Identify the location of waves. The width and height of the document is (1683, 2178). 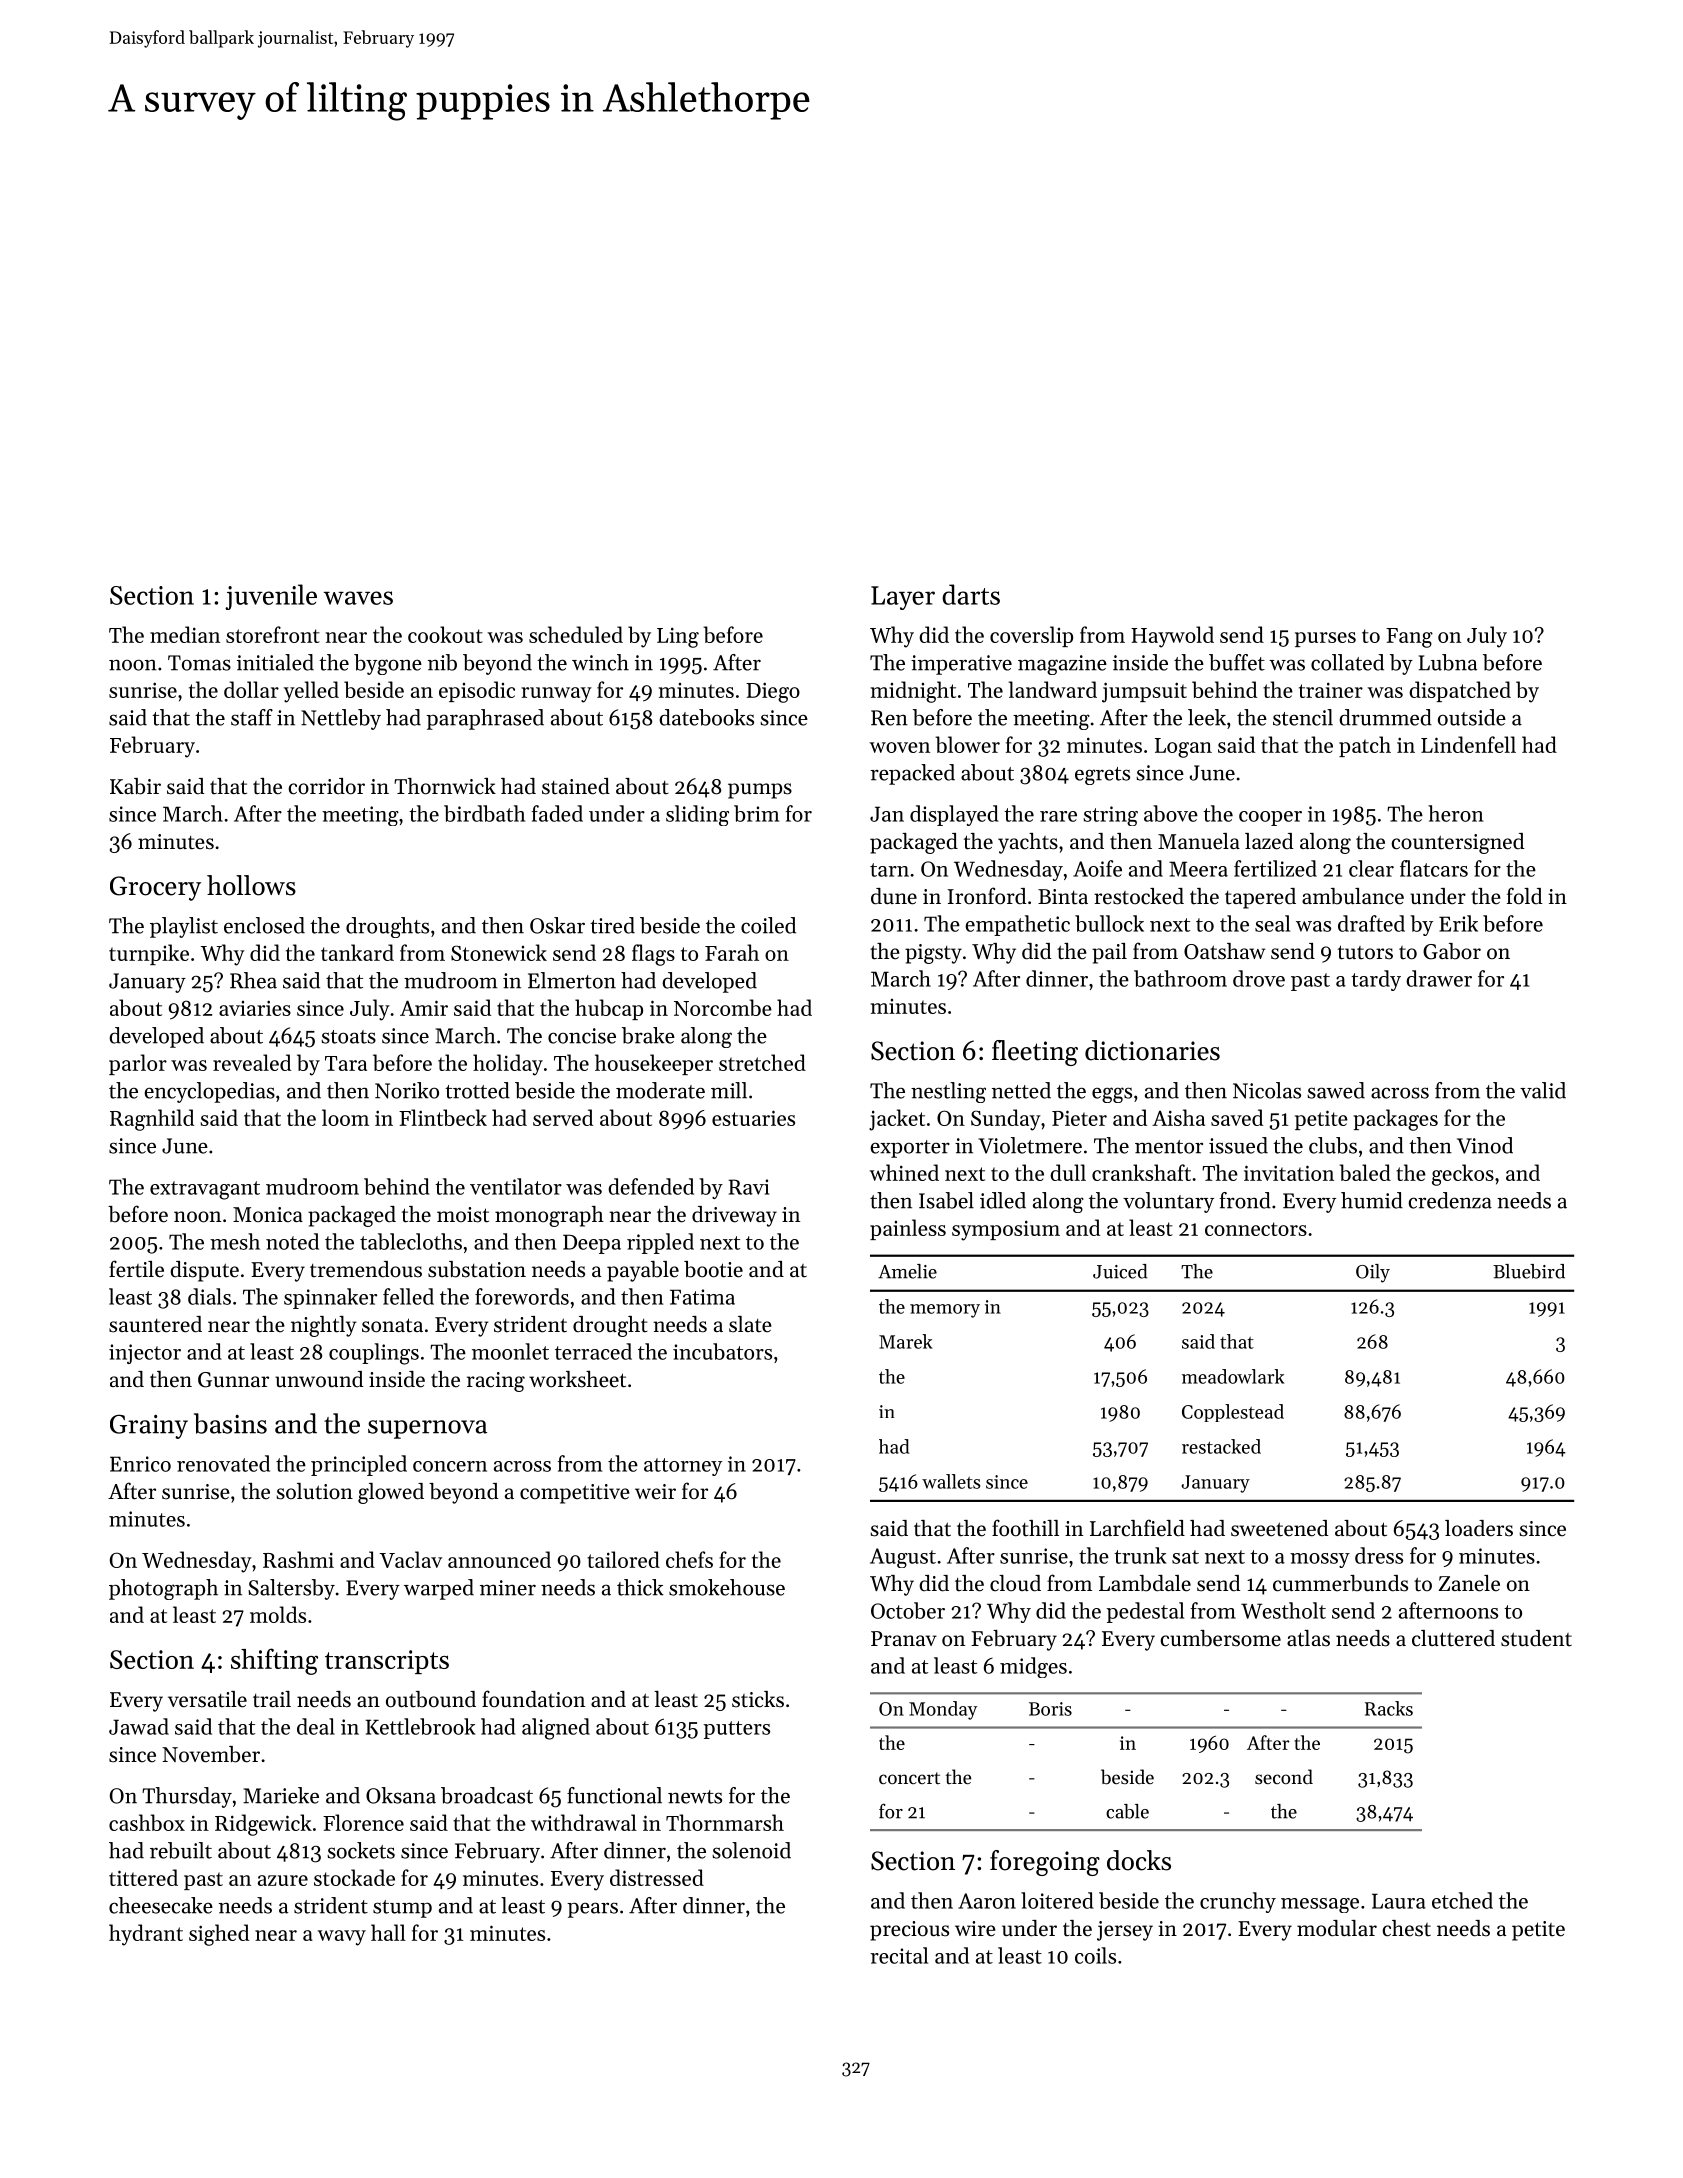
(358, 598).
